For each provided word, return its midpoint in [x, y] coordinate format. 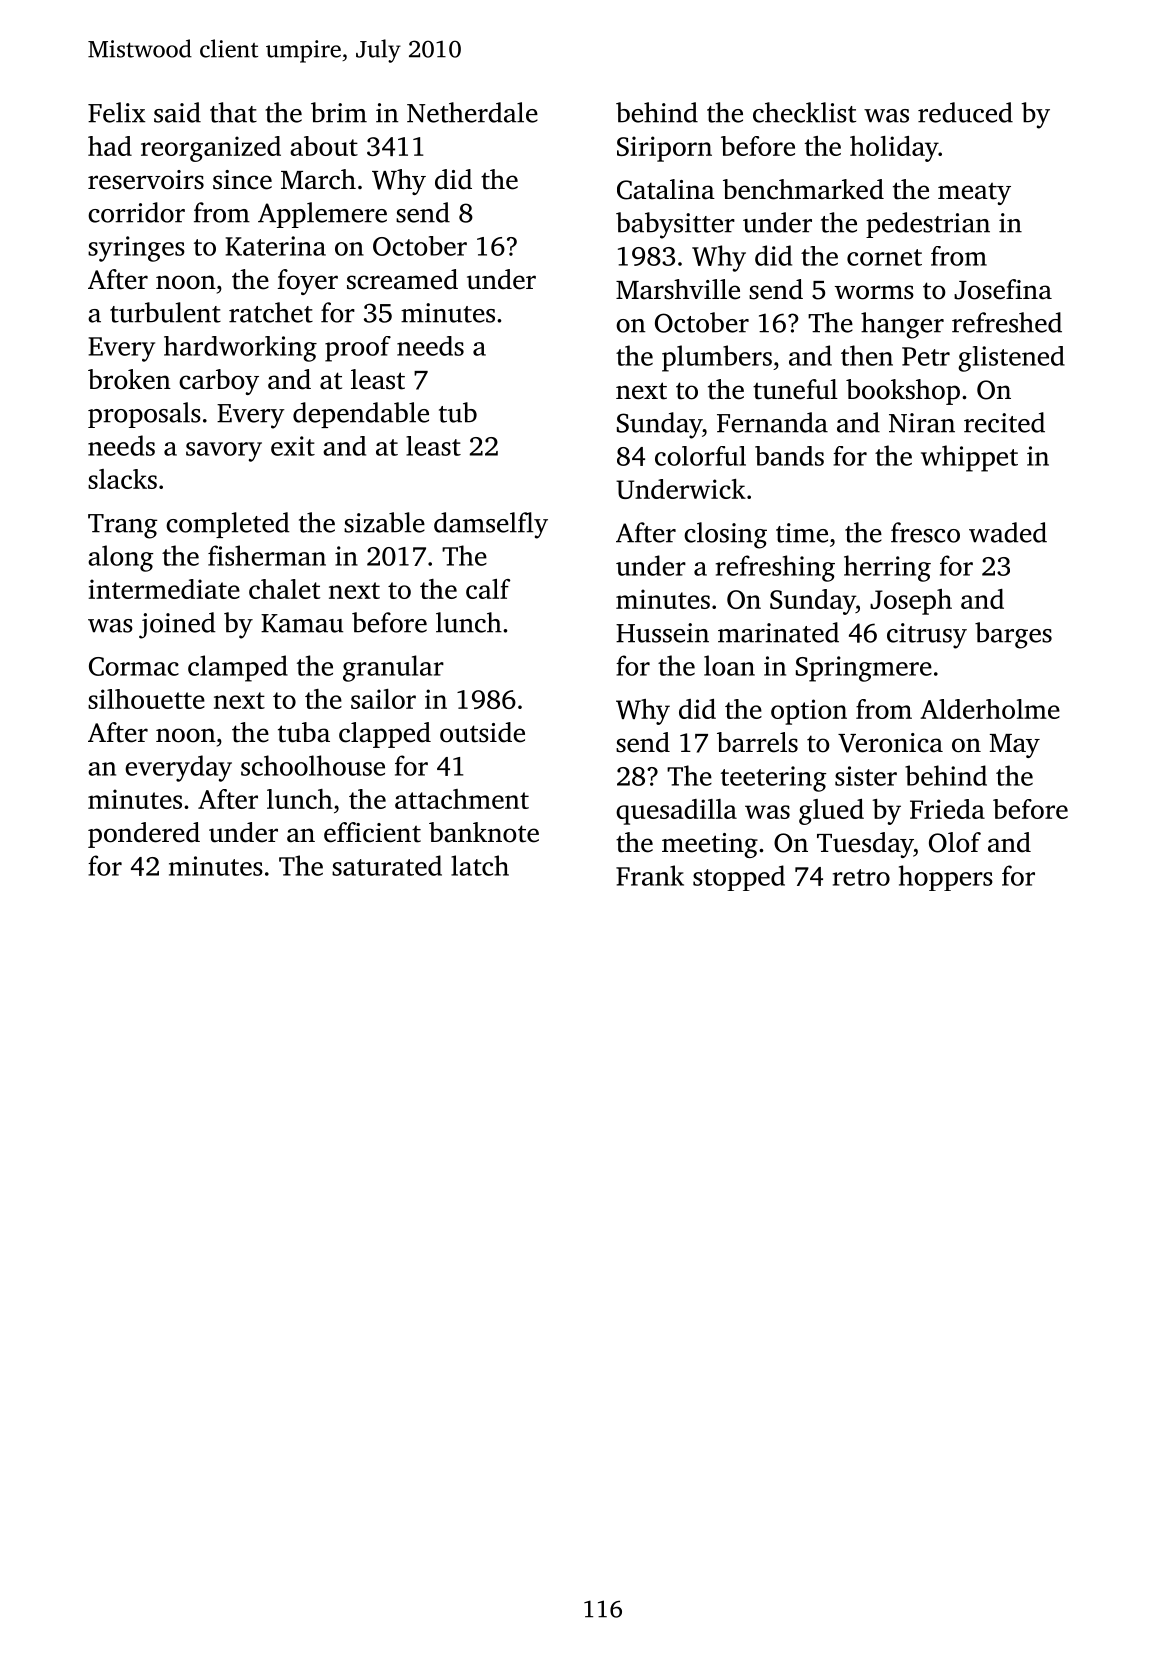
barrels [757, 742]
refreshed [1007, 322]
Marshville [678, 289]
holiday [894, 149]
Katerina [275, 246]
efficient [372, 832]
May [1015, 746]
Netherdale [472, 112]
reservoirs [146, 180]
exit [293, 446]
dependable [361, 415]
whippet [969, 458]
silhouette [146, 699]
